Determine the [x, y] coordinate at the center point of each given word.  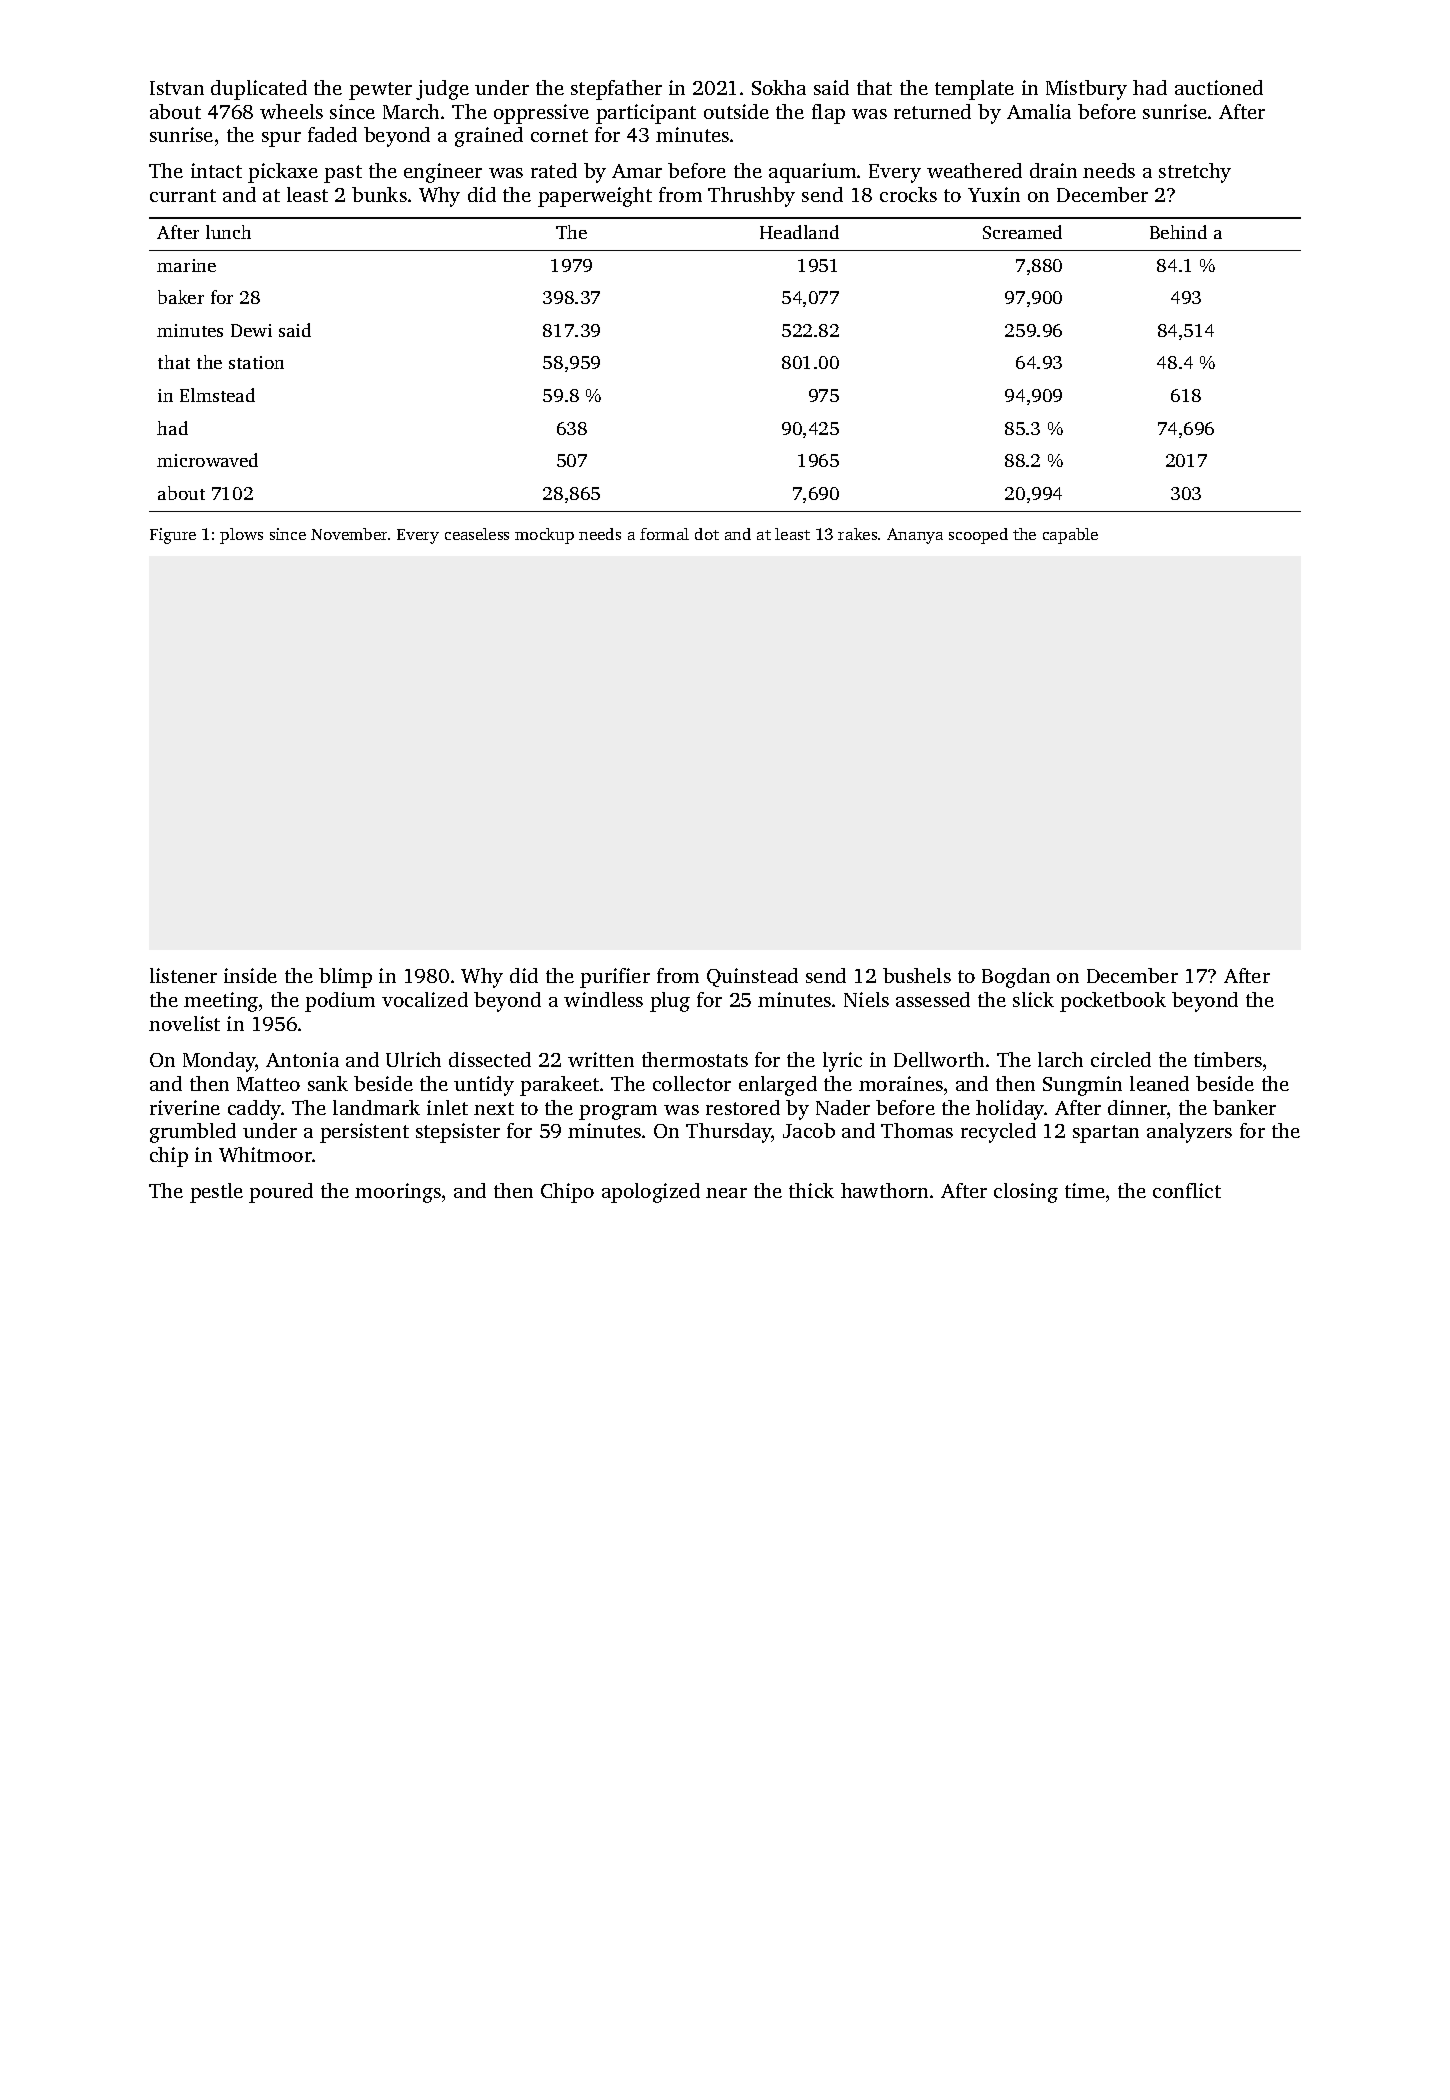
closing [1026, 1193]
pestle [216, 1193]
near [726, 1193]
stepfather [616, 90]
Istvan [177, 88]
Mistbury [1086, 90]
